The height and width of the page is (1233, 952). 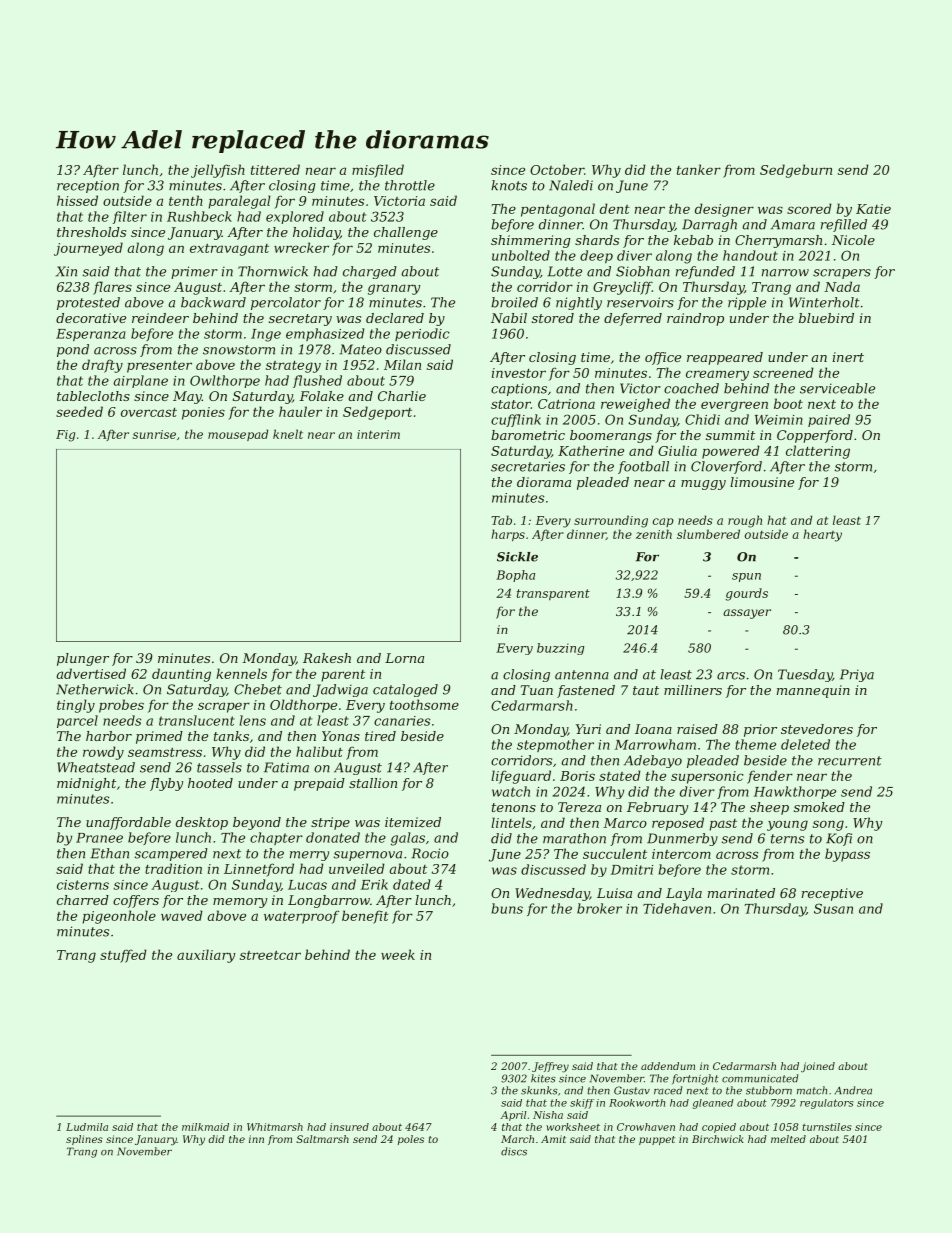 What do you see at coordinates (218, 171) in the page?
I see `jellyfish` at bounding box center [218, 171].
